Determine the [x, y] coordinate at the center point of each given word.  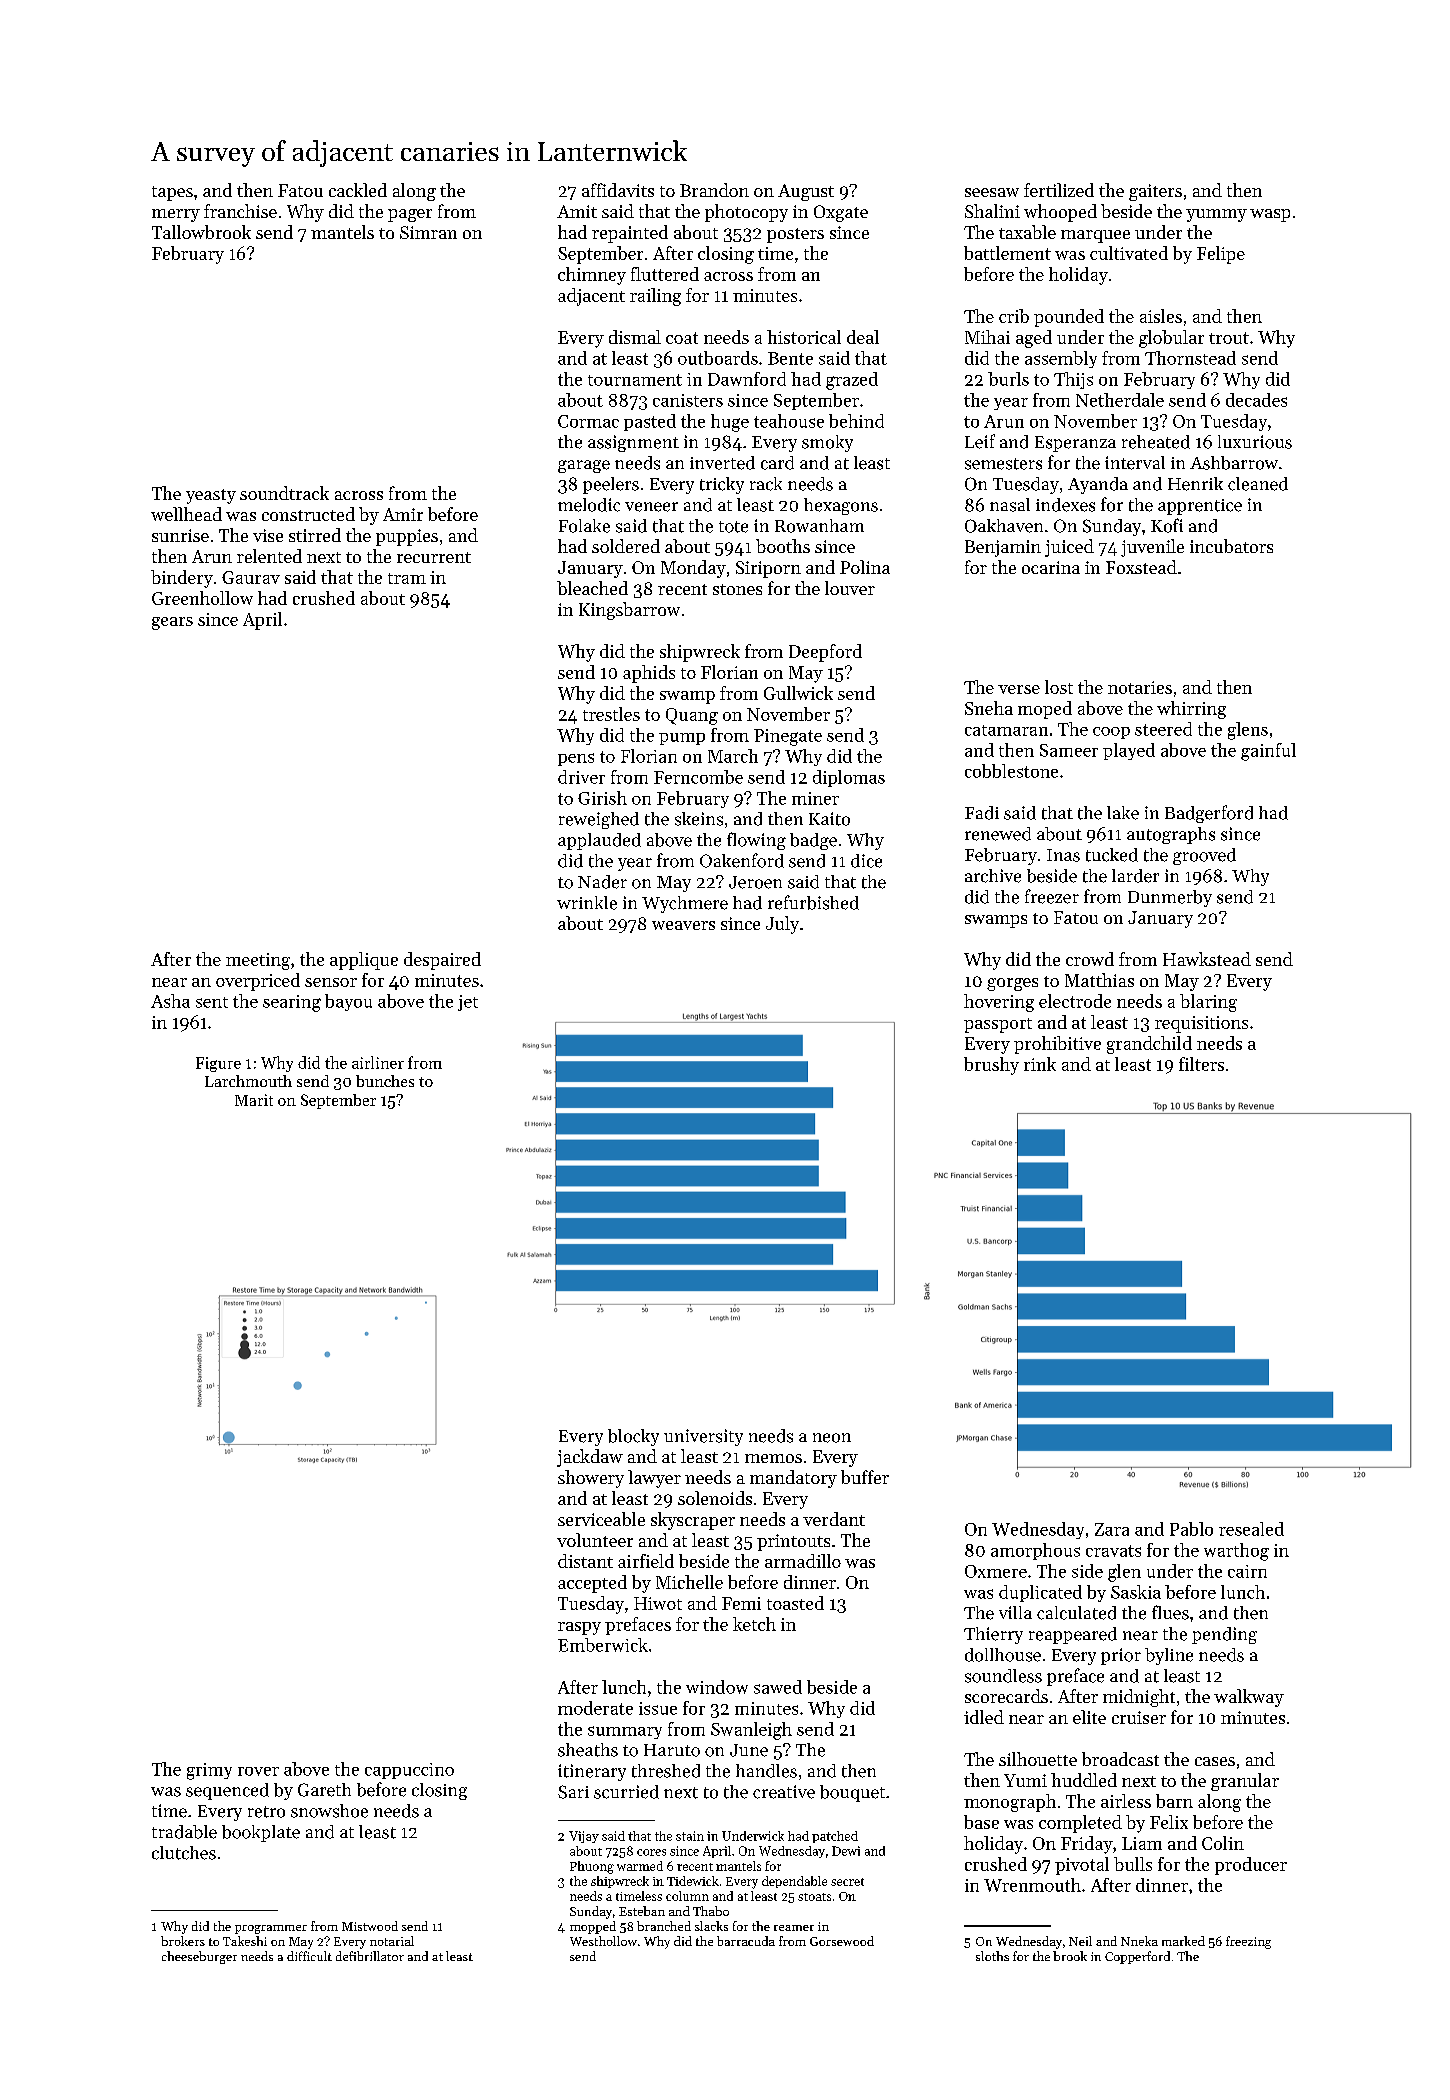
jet [468, 1003]
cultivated [1129, 253]
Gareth [324, 1790]
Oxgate [841, 213]
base [981, 1822]
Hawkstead [1207, 959]
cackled [358, 190]
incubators [1231, 546]
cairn [1247, 1571]
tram [407, 578]
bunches [385, 1081]
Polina [865, 567]
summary [625, 1732]
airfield [646, 1561]
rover [258, 1771]
